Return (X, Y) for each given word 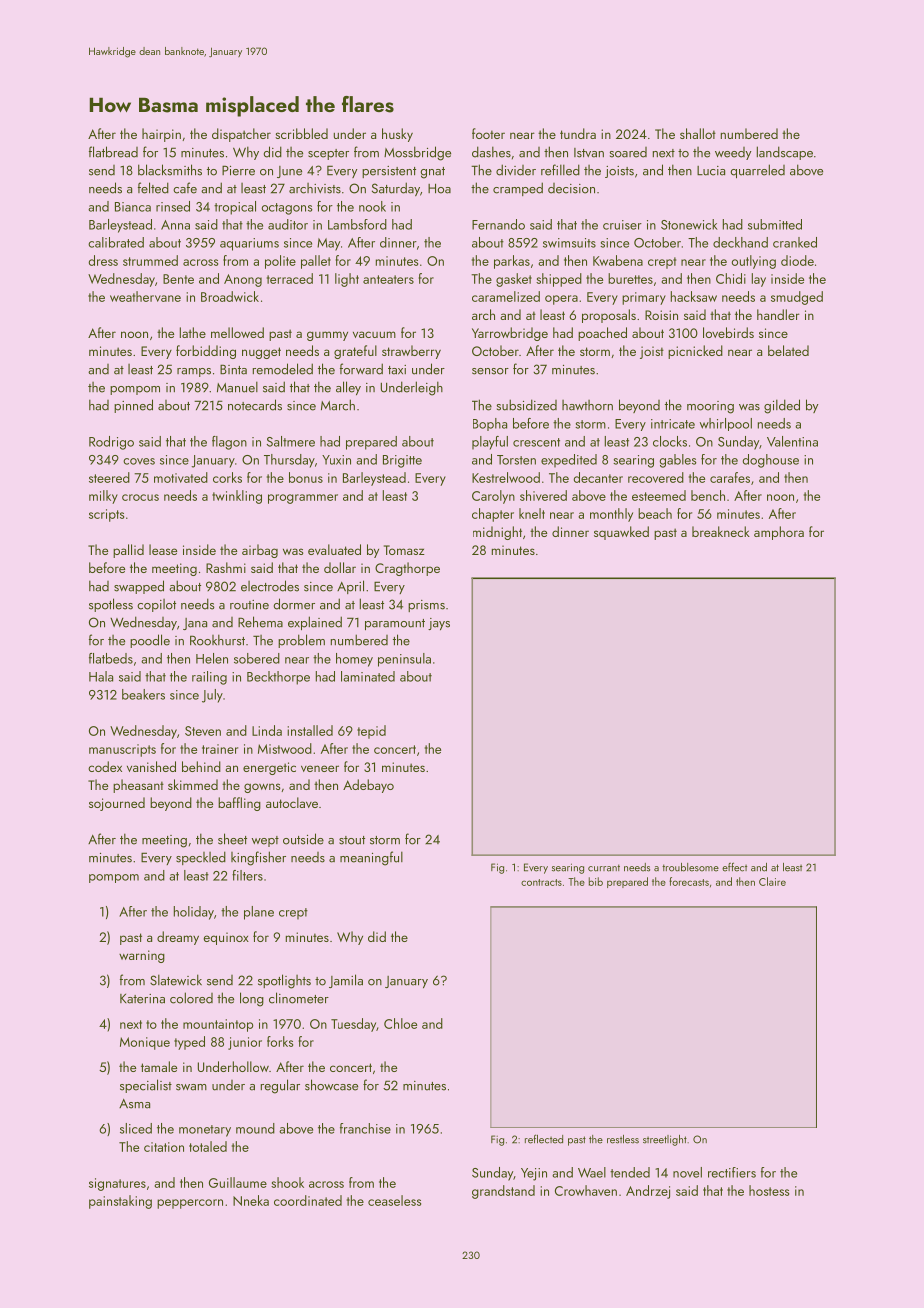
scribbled (301, 133)
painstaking (120, 1202)
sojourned (117, 804)
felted (153, 188)
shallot (698, 133)
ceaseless (394, 1200)
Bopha (490, 424)
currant (604, 868)
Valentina (792, 441)
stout (352, 840)
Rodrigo (111, 443)
